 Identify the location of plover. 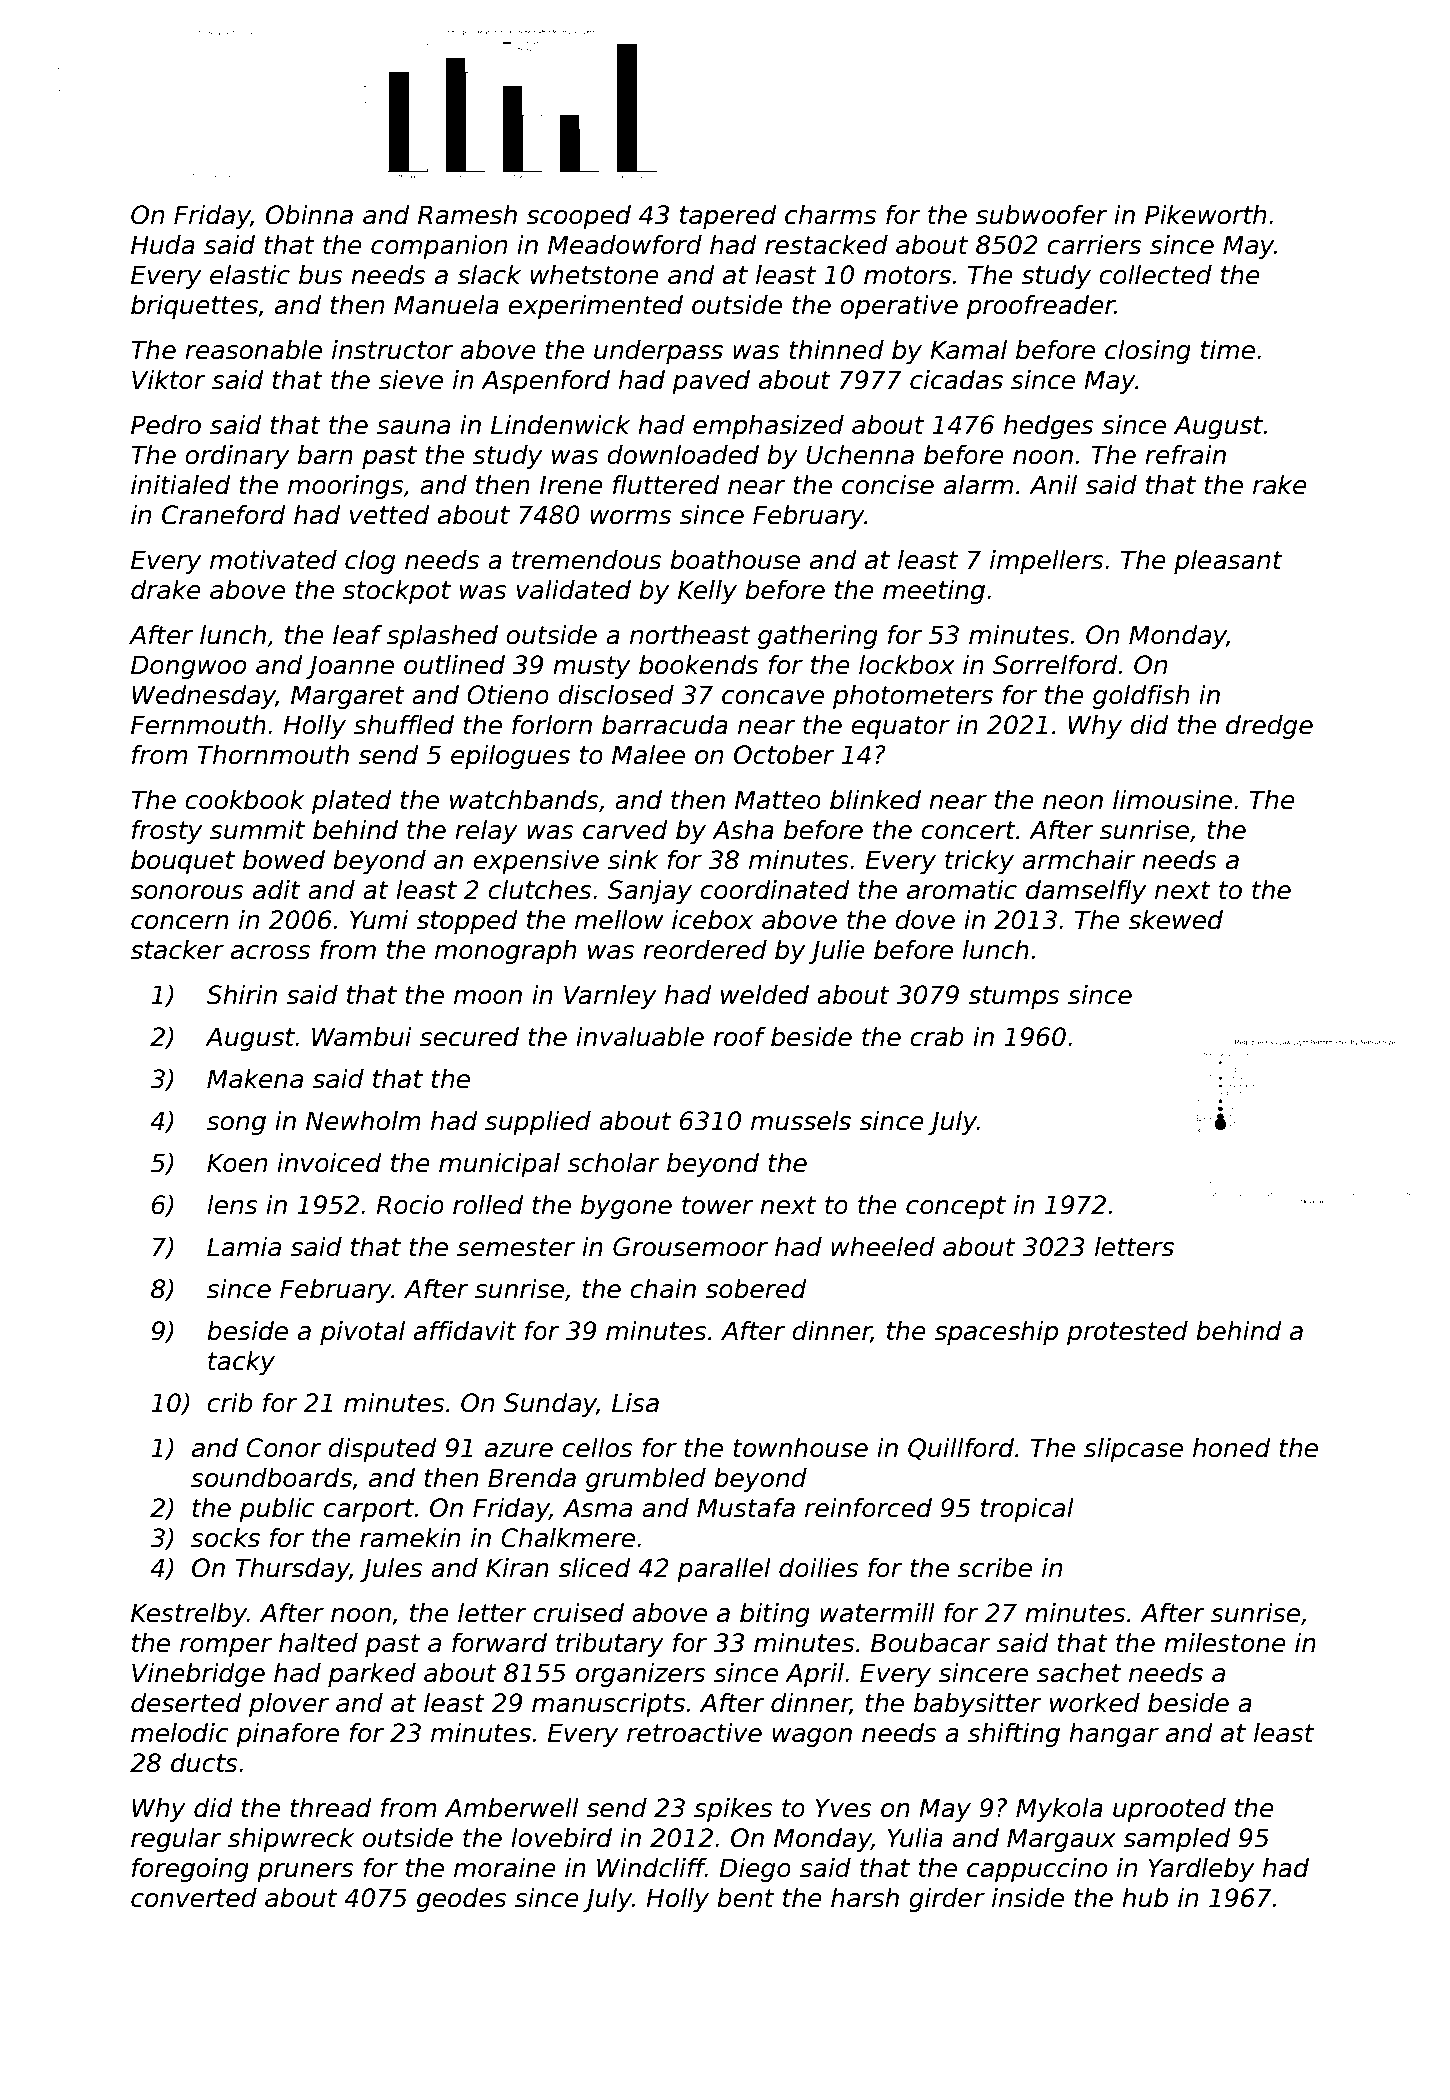
(289, 1705).
